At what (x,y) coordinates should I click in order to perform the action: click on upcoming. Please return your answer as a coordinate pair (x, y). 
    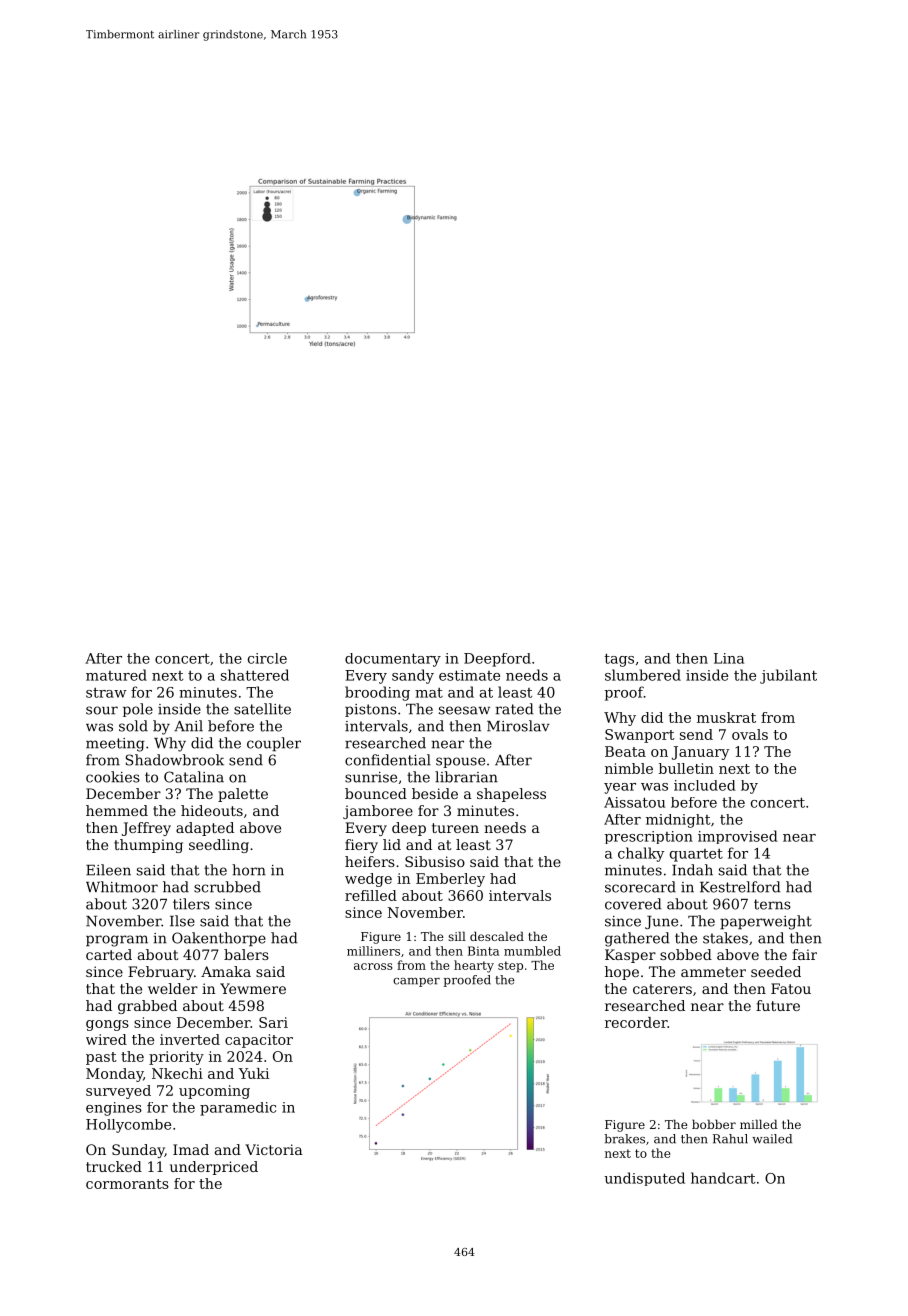
    Looking at the image, I should click on (214, 1092).
